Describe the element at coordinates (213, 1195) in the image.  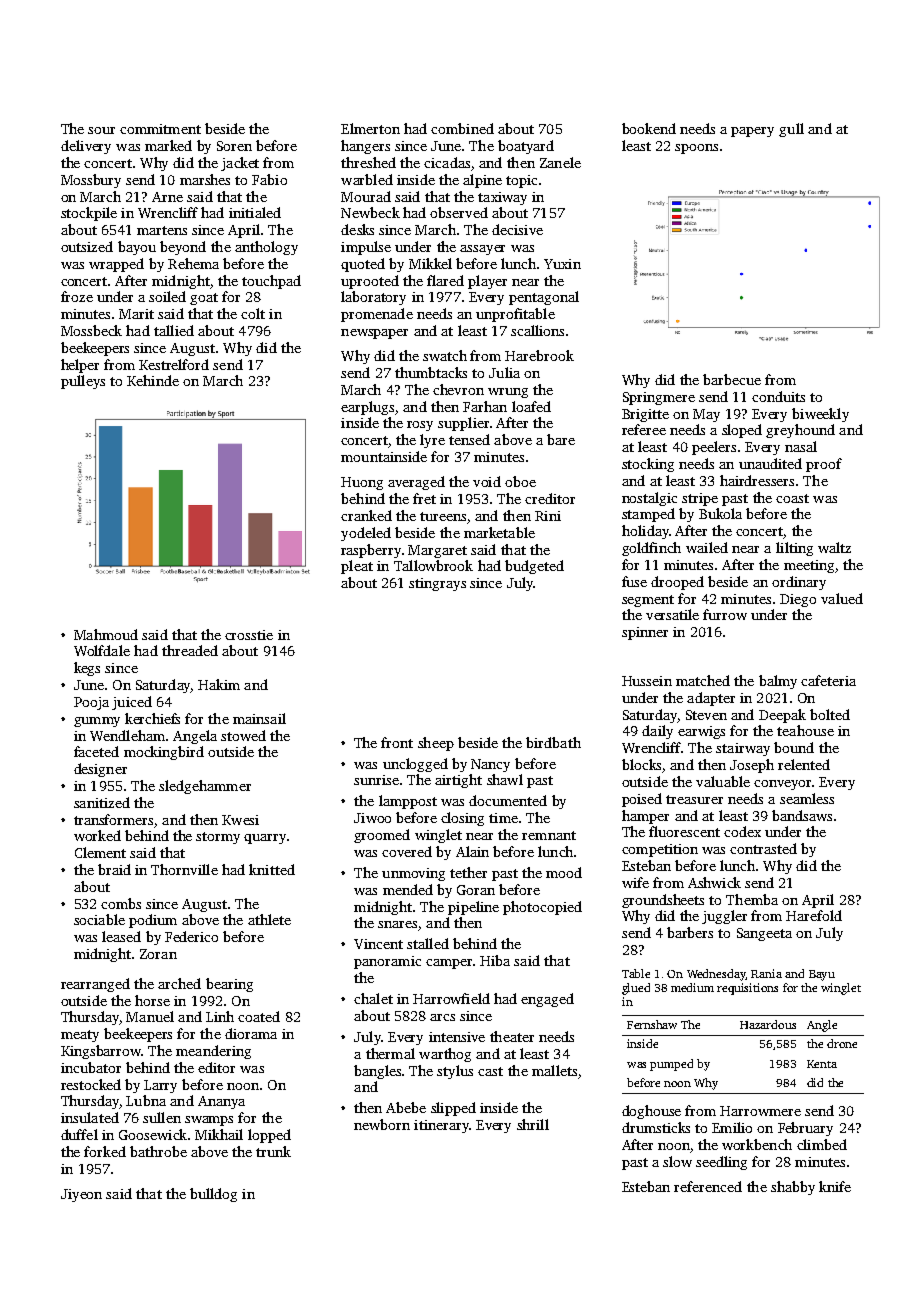
I see `bulldog` at that location.
